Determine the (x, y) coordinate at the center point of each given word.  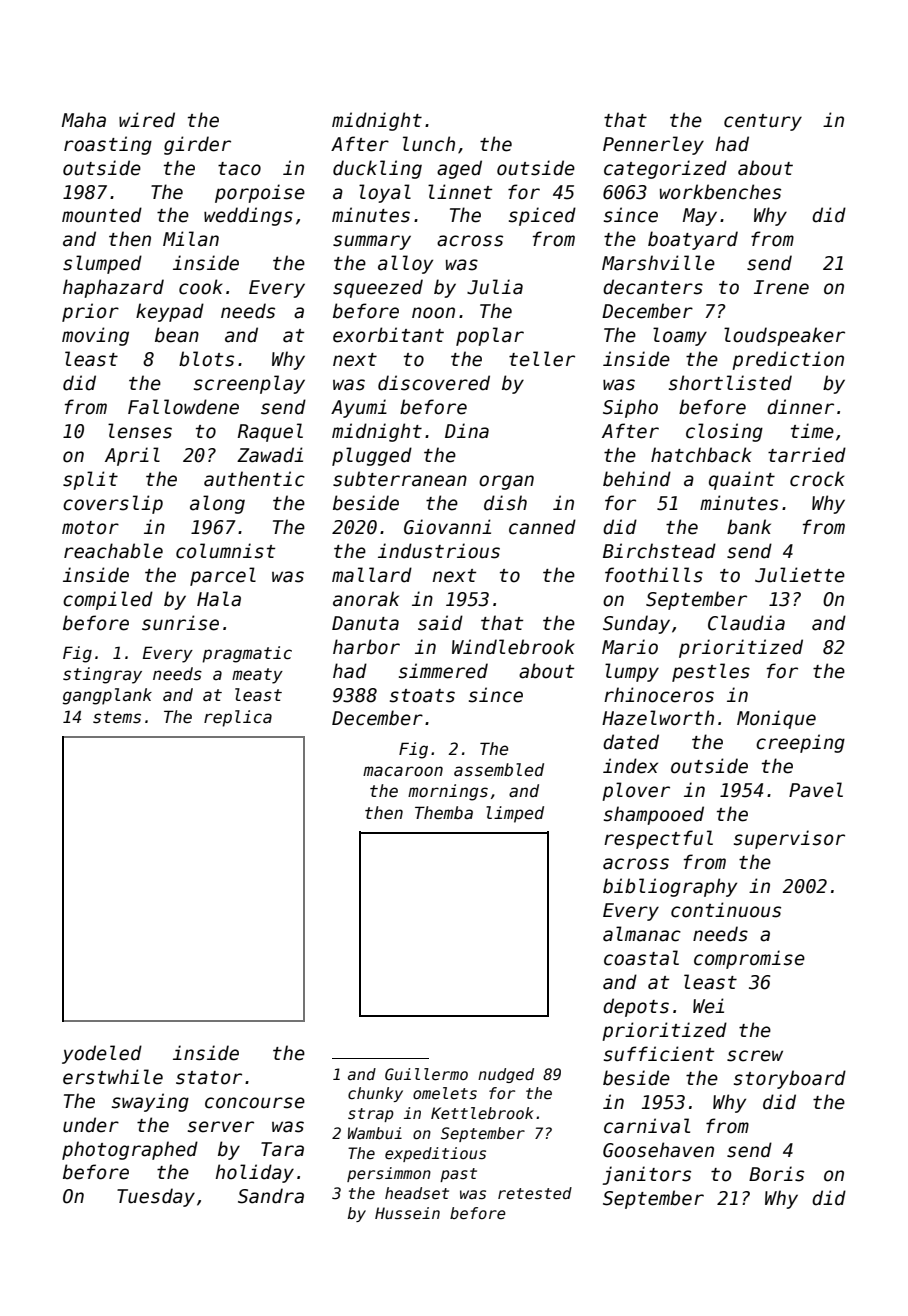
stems (117, 717)
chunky (375, 1094)
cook (201, 287)
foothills (654, 575)
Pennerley (653, 145)
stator (209, 1078)
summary (372, 242)
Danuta (365, 623)
